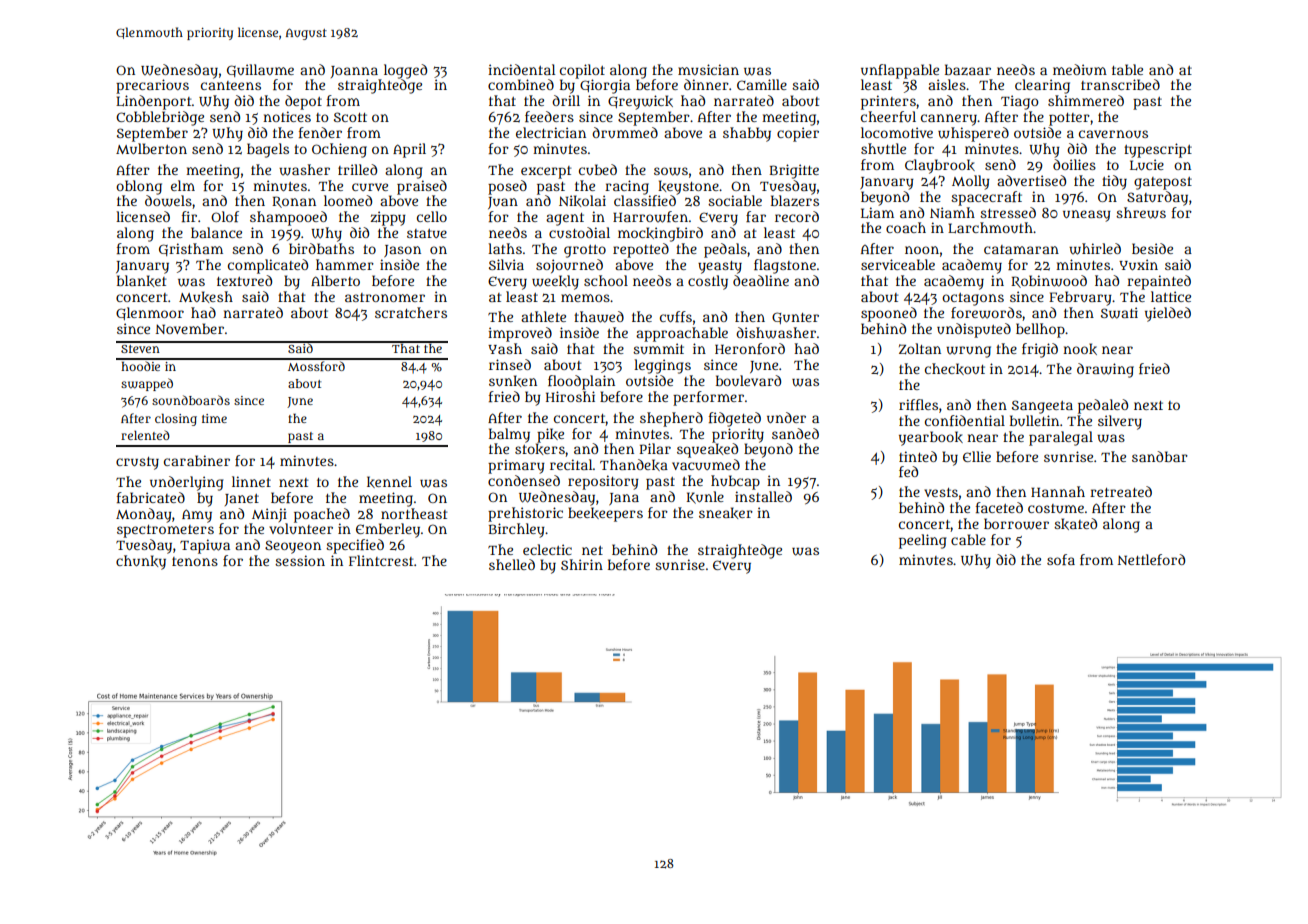  What do you see at coordinates (381, 560) in the screenshot?
I see `Flintcrest` at bounding box center [381, 560].
